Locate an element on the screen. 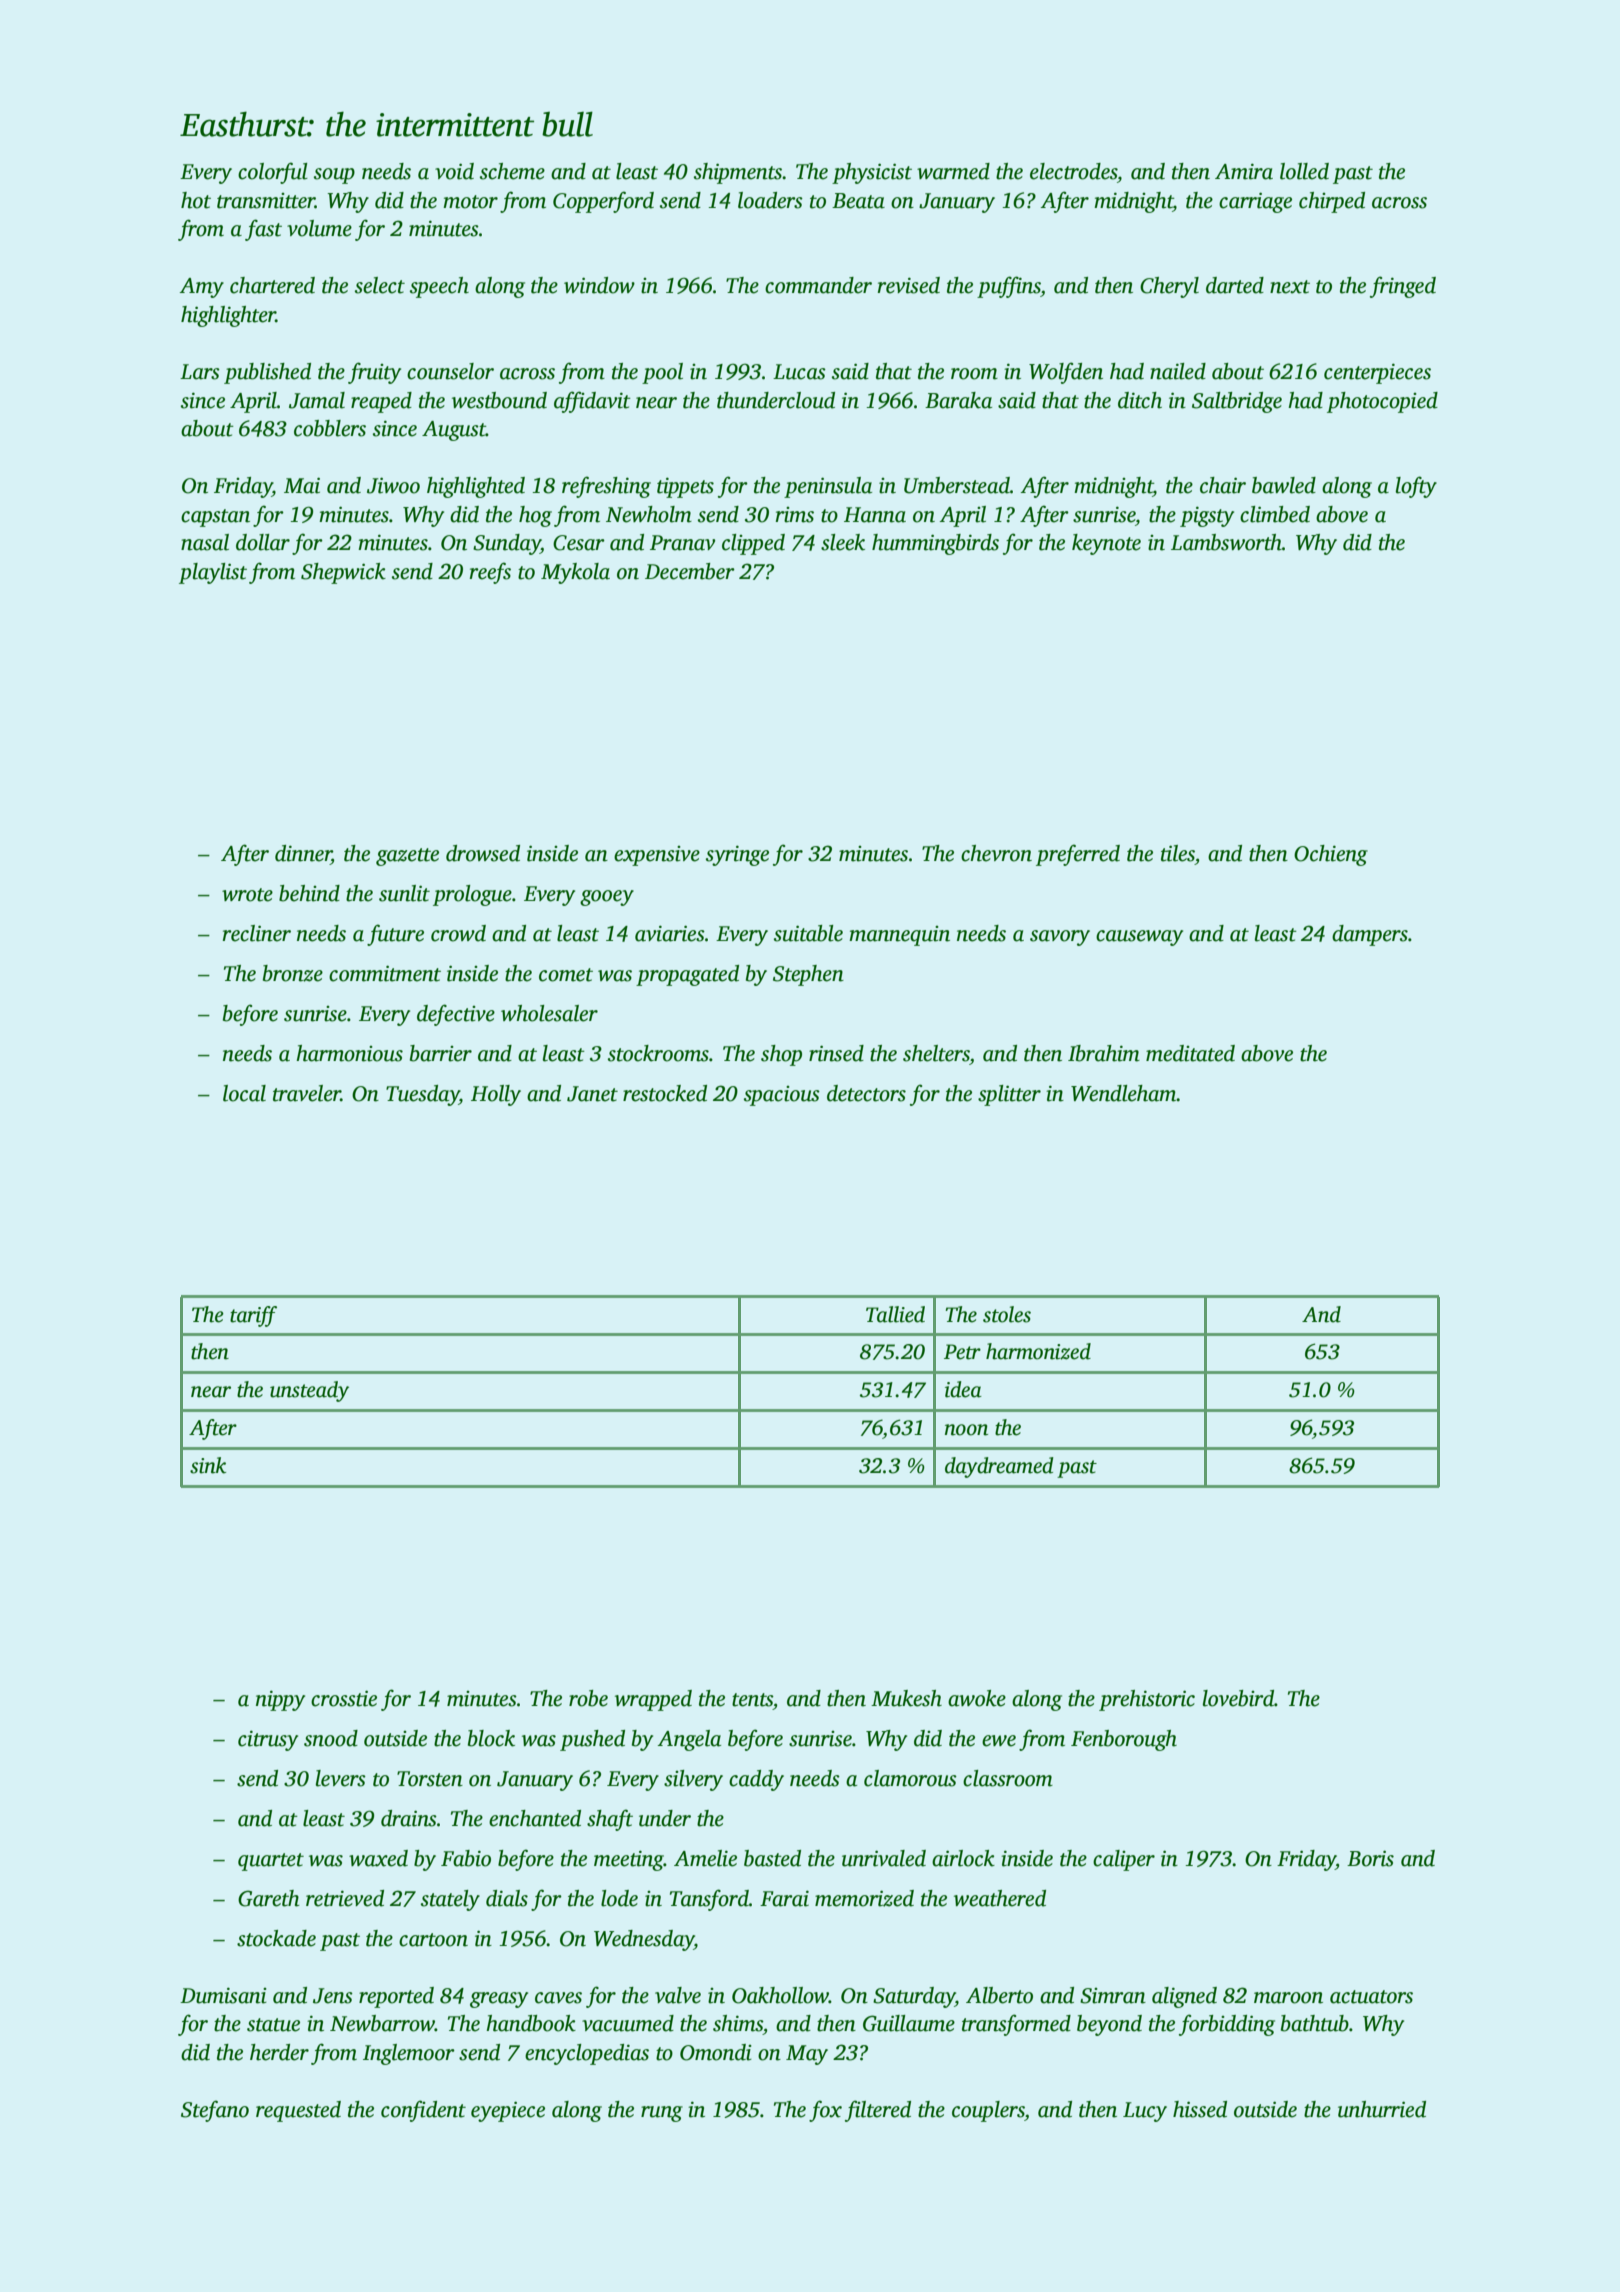  meditated is located at coordinates (1190, 1053).
